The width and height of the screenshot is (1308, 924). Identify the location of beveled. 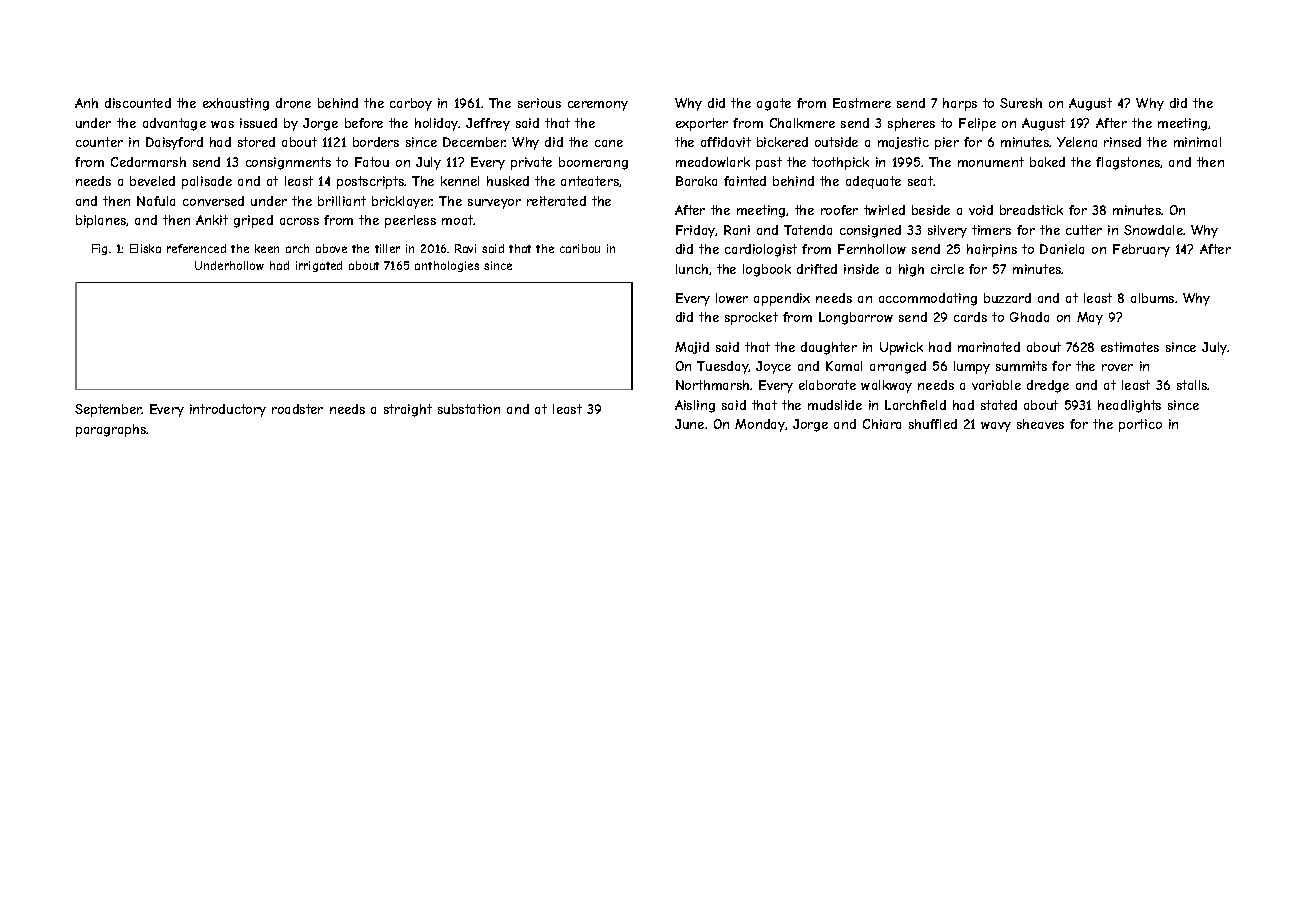
(152, 181).
